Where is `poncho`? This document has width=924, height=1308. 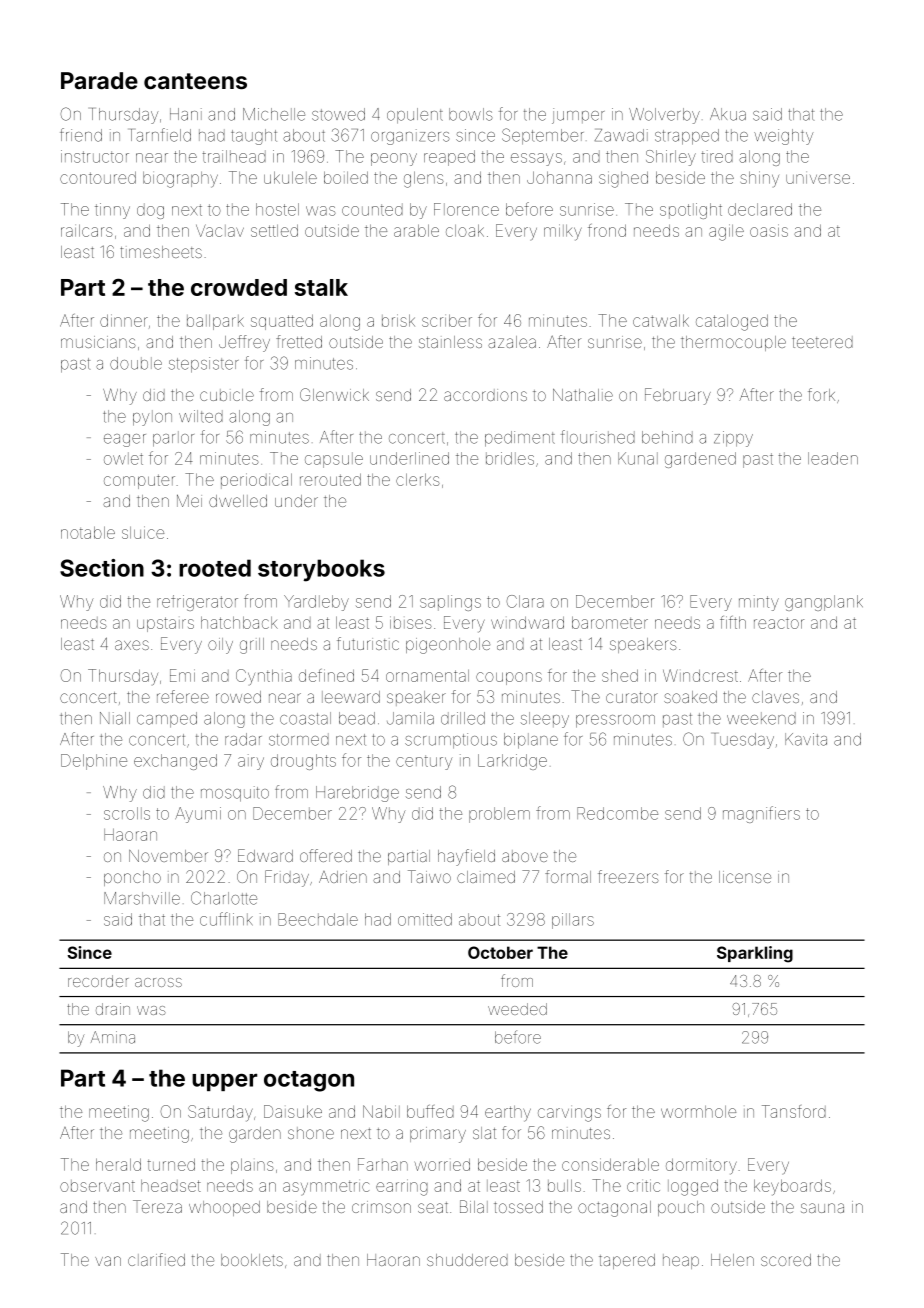 poncho is located at coordinates (132, 878).
